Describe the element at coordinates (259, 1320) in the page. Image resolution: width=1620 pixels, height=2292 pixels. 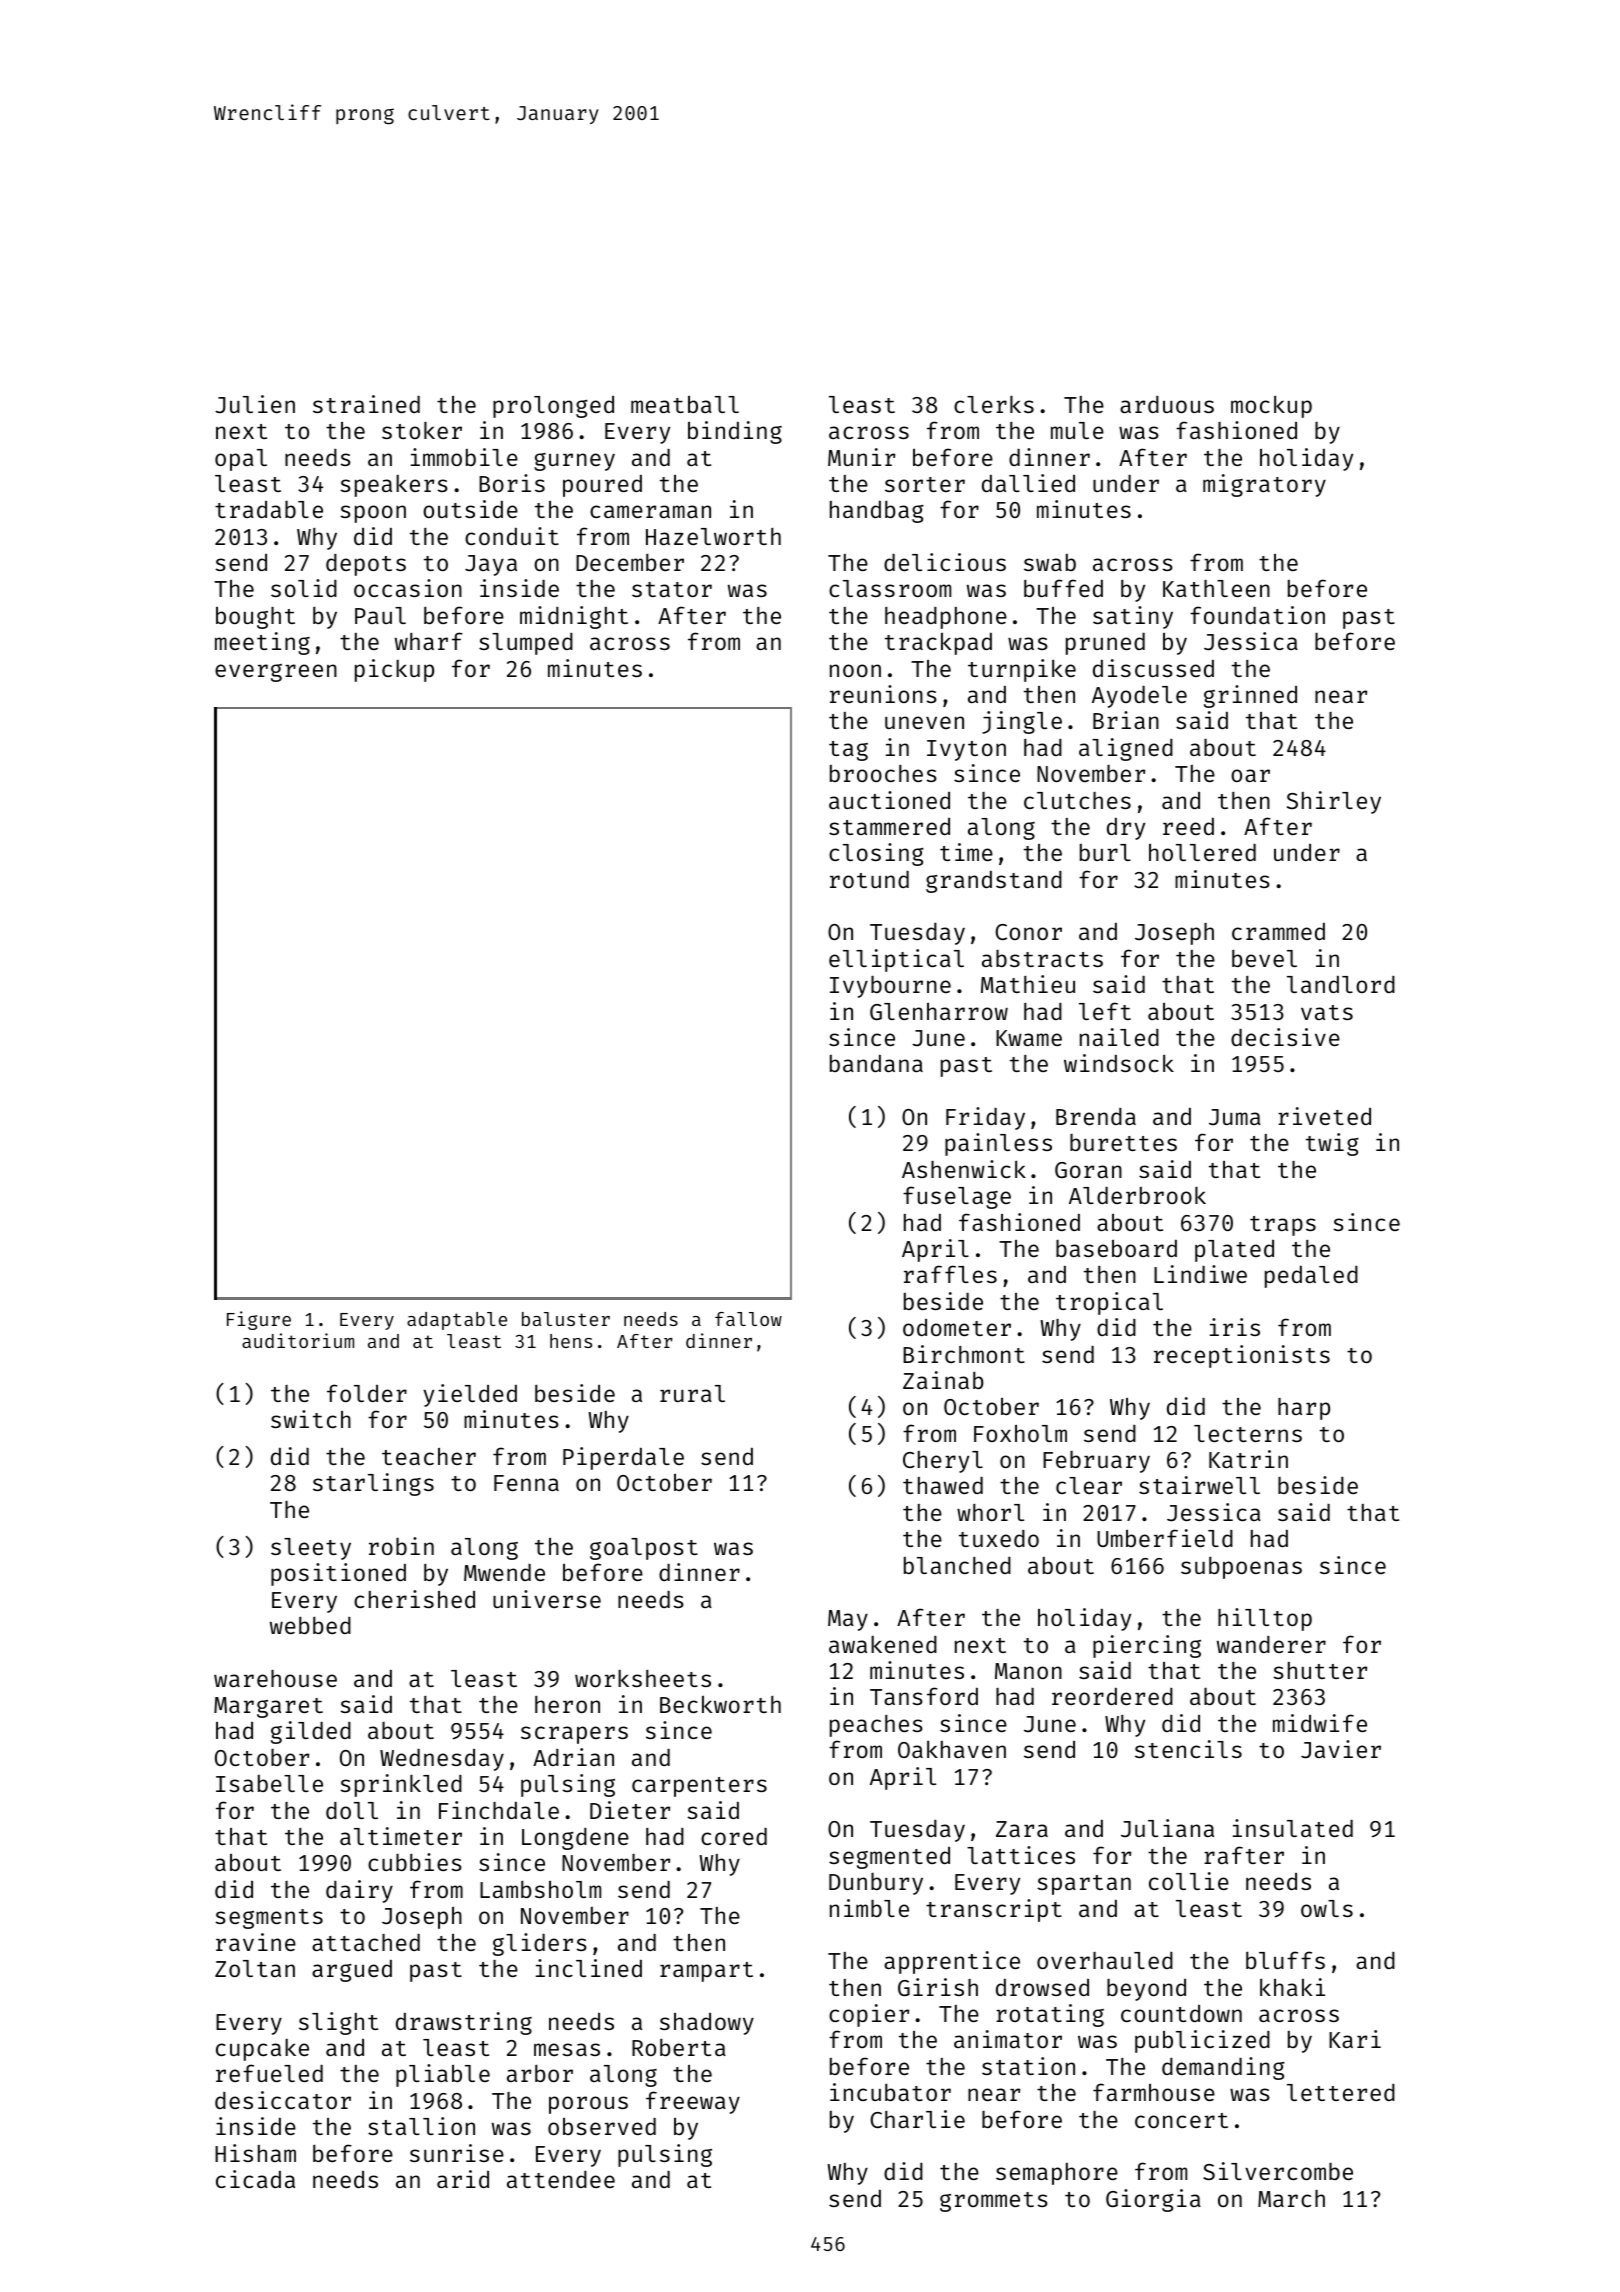
I see `Figure` at that location.
